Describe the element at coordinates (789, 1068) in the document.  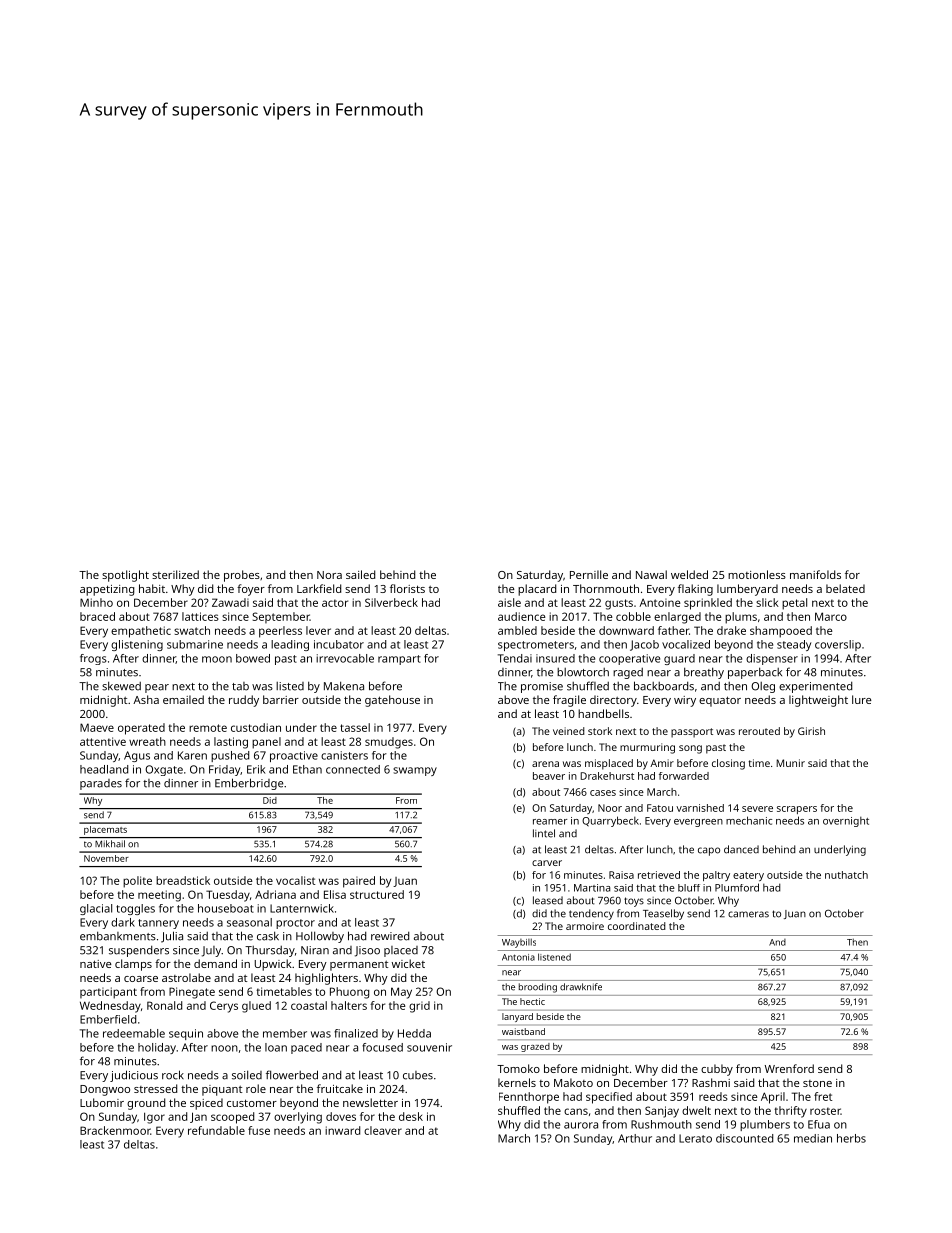
I see `Wrenford` at that location.
